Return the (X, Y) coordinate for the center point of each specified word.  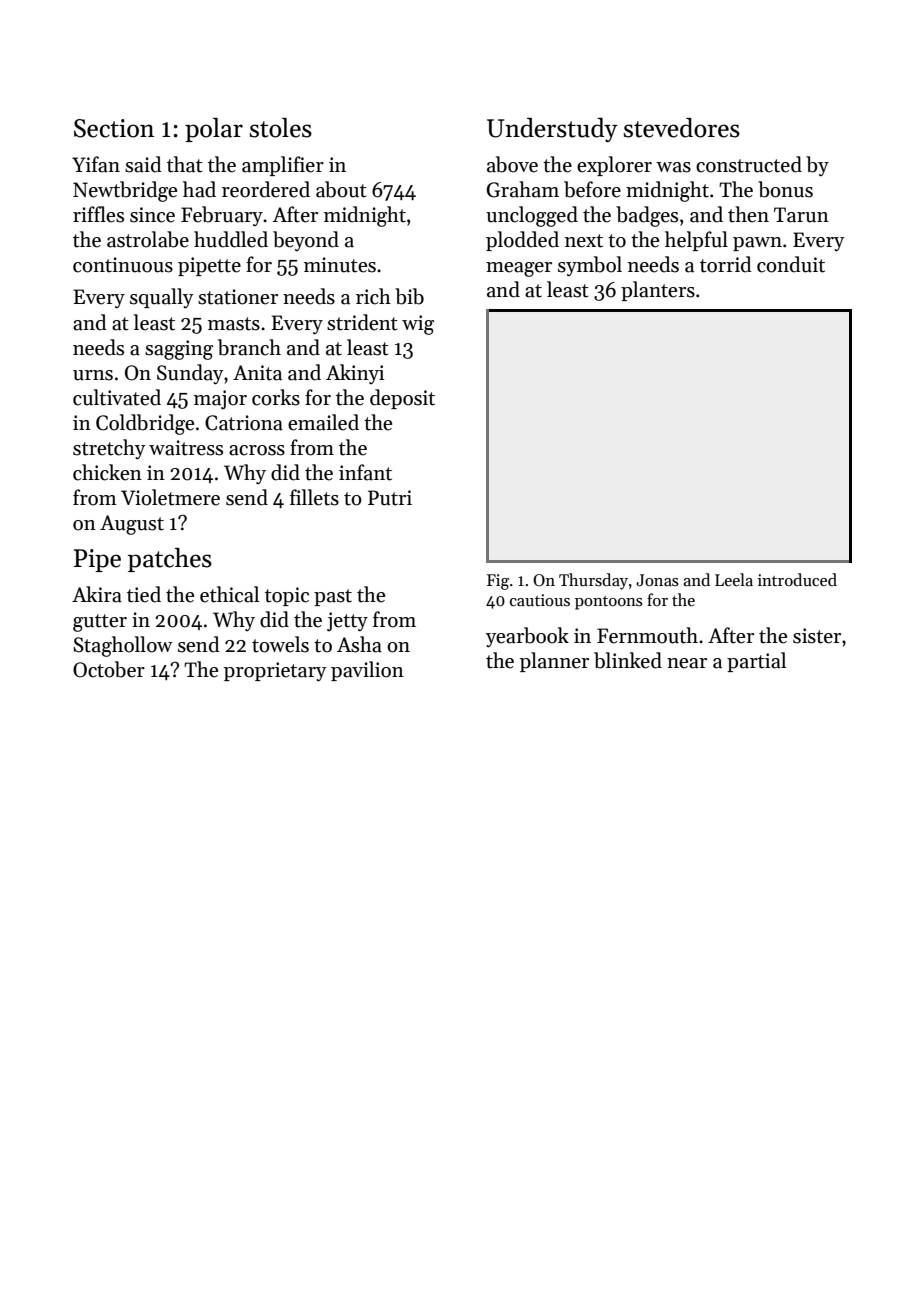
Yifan (96, 164)
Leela (734, 579)
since (152, 215)
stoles (280, 128)
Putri (390, 498)
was (673, 167)
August (132, 525)
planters (658, 291)
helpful (696, 241)
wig (418, 325)
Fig (498, 582)
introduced (797, 579)
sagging (179, 350)
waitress (186, 448)
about (341, 189)
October (109, 669)
